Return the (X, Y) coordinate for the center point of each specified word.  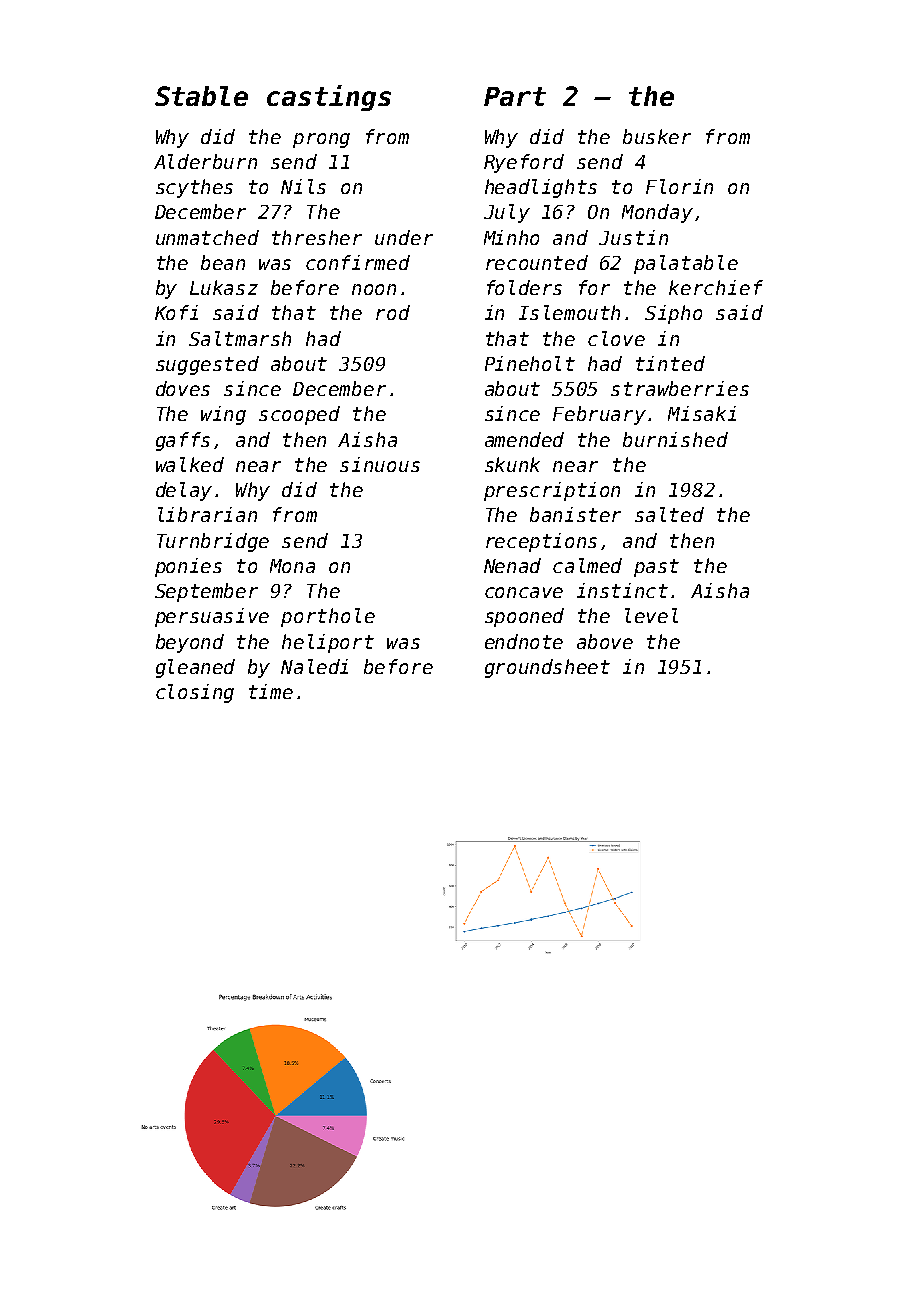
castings (329, 98)
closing (195, 693)
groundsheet (547, 668)
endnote (524, 641)
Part (515, 96)
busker (657, 136)
